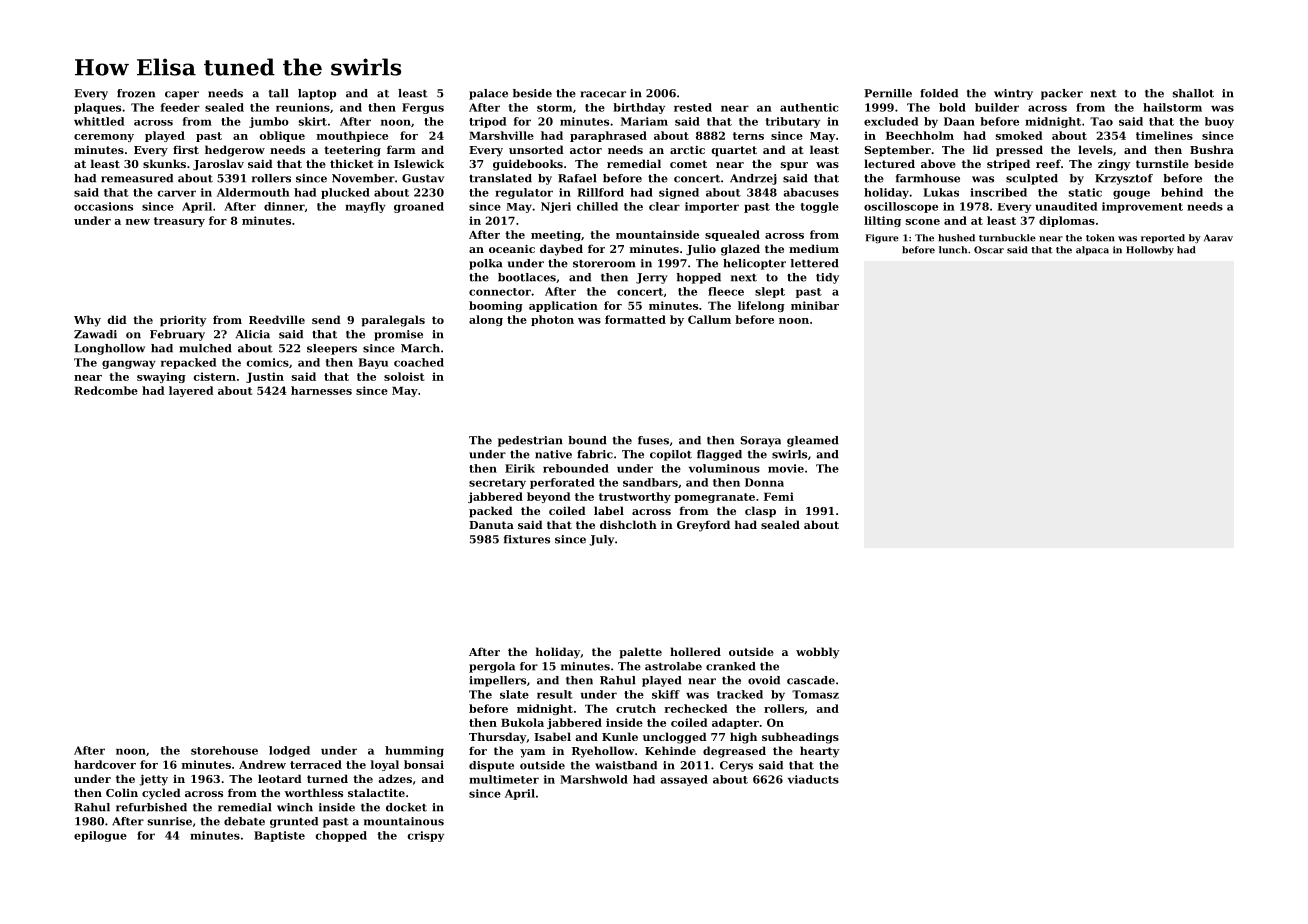  What do you see at coordinates (815, 305) in the screenshot?
I see `minibar` at bounding box center [815, 305].
